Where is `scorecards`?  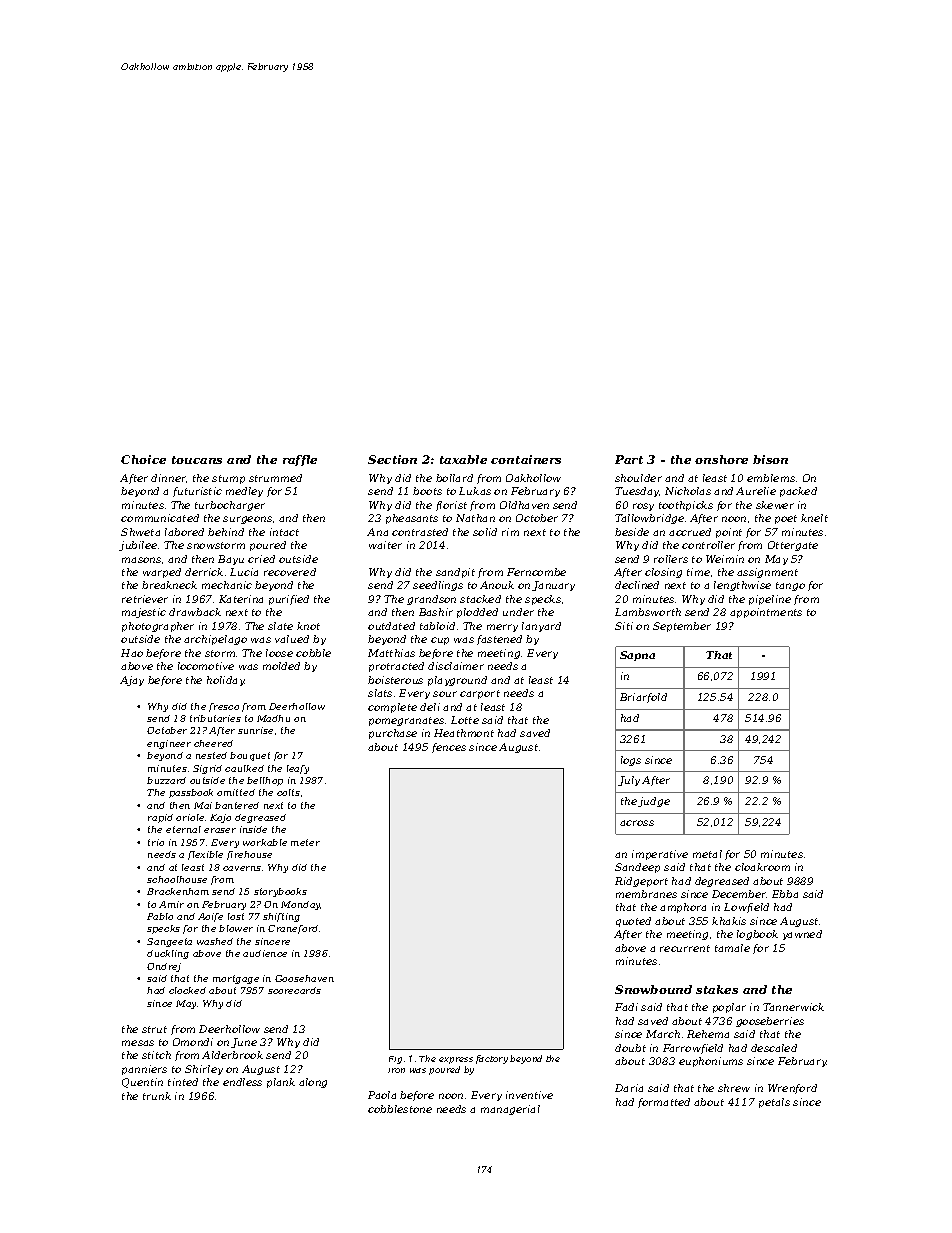 scorecards is located at coordinates (294, 990).
